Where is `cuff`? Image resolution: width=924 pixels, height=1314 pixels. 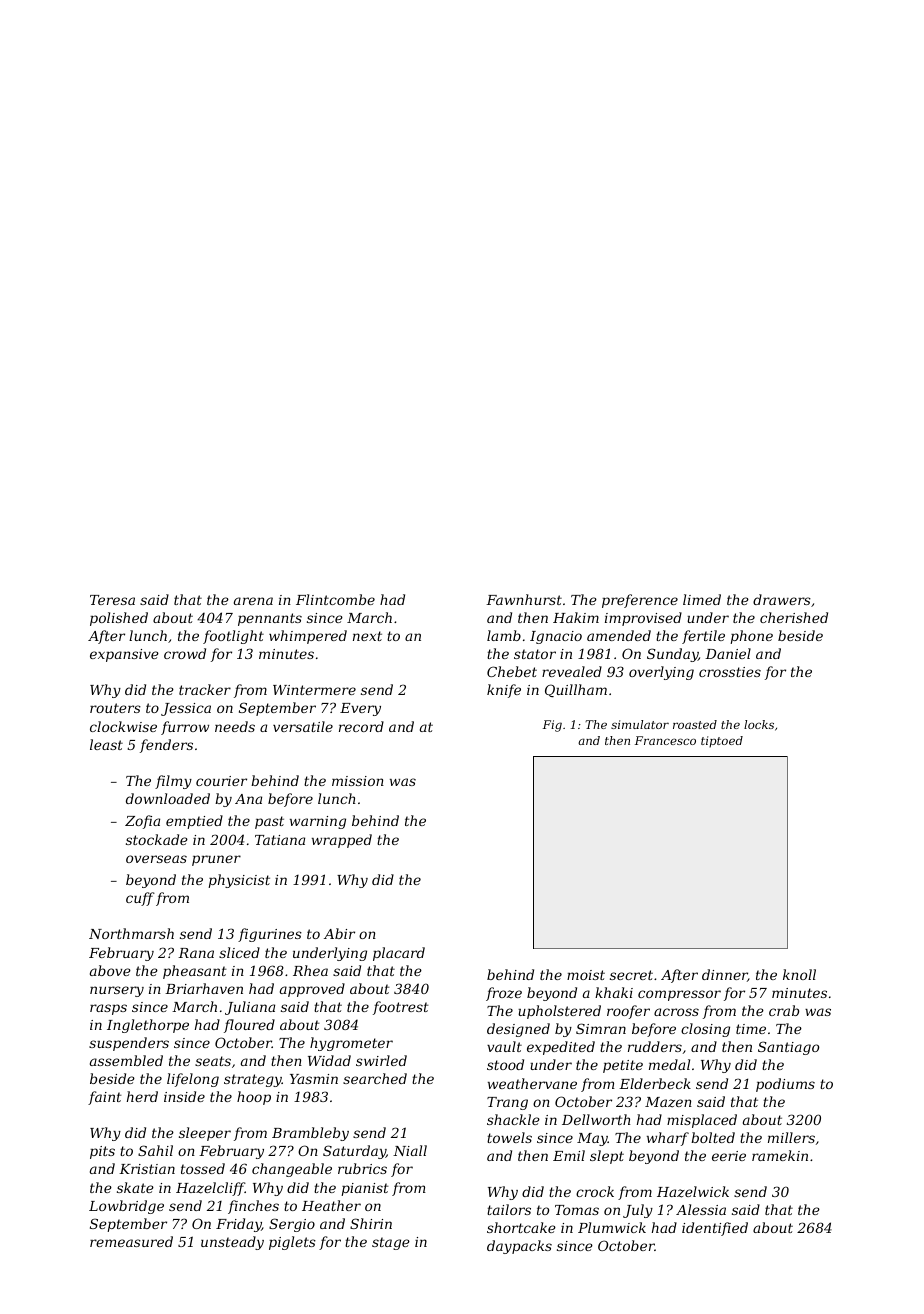 cuff is located at coordinates (140, 899).
